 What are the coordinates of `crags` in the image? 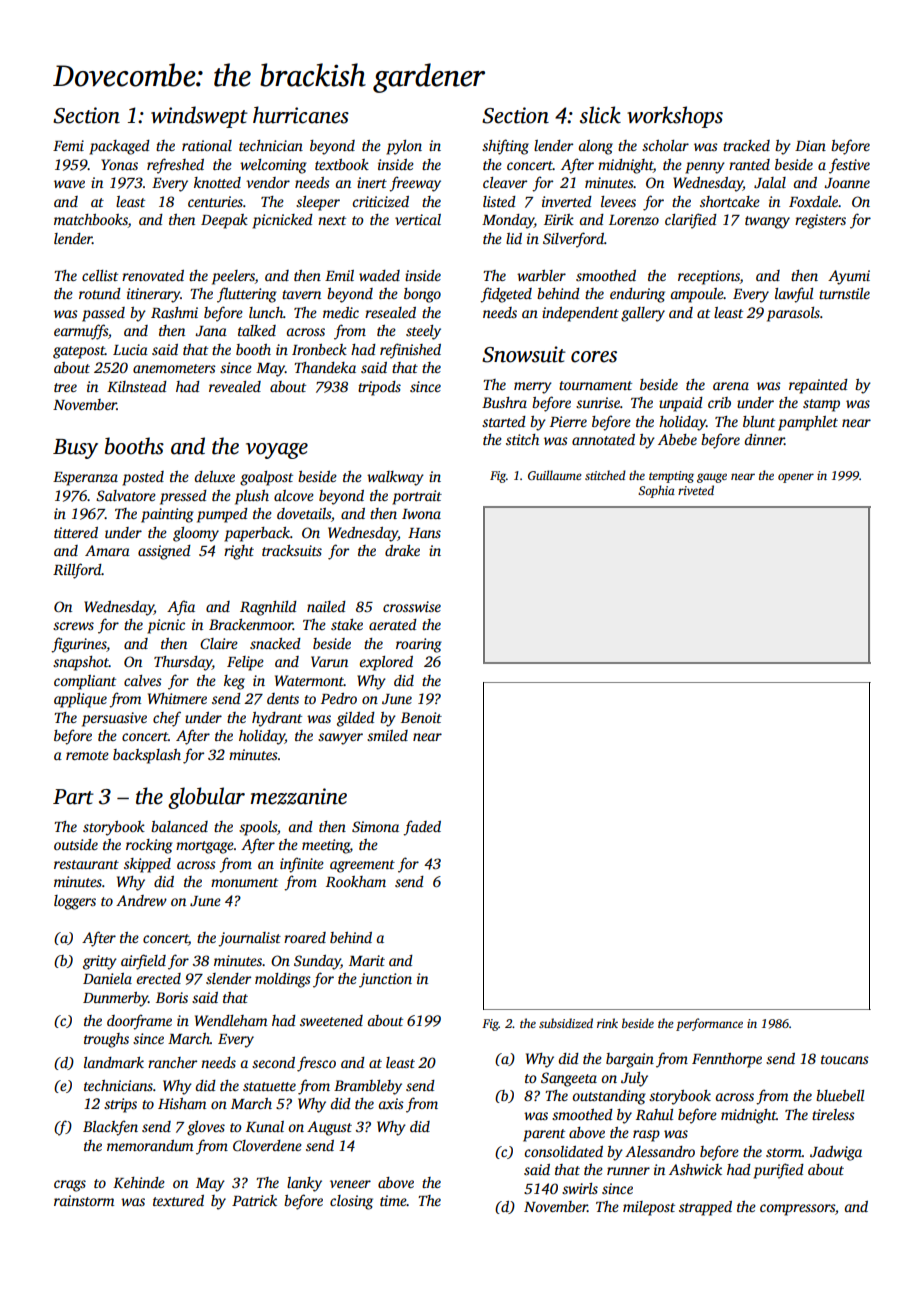 It's located at (70, 1186).
